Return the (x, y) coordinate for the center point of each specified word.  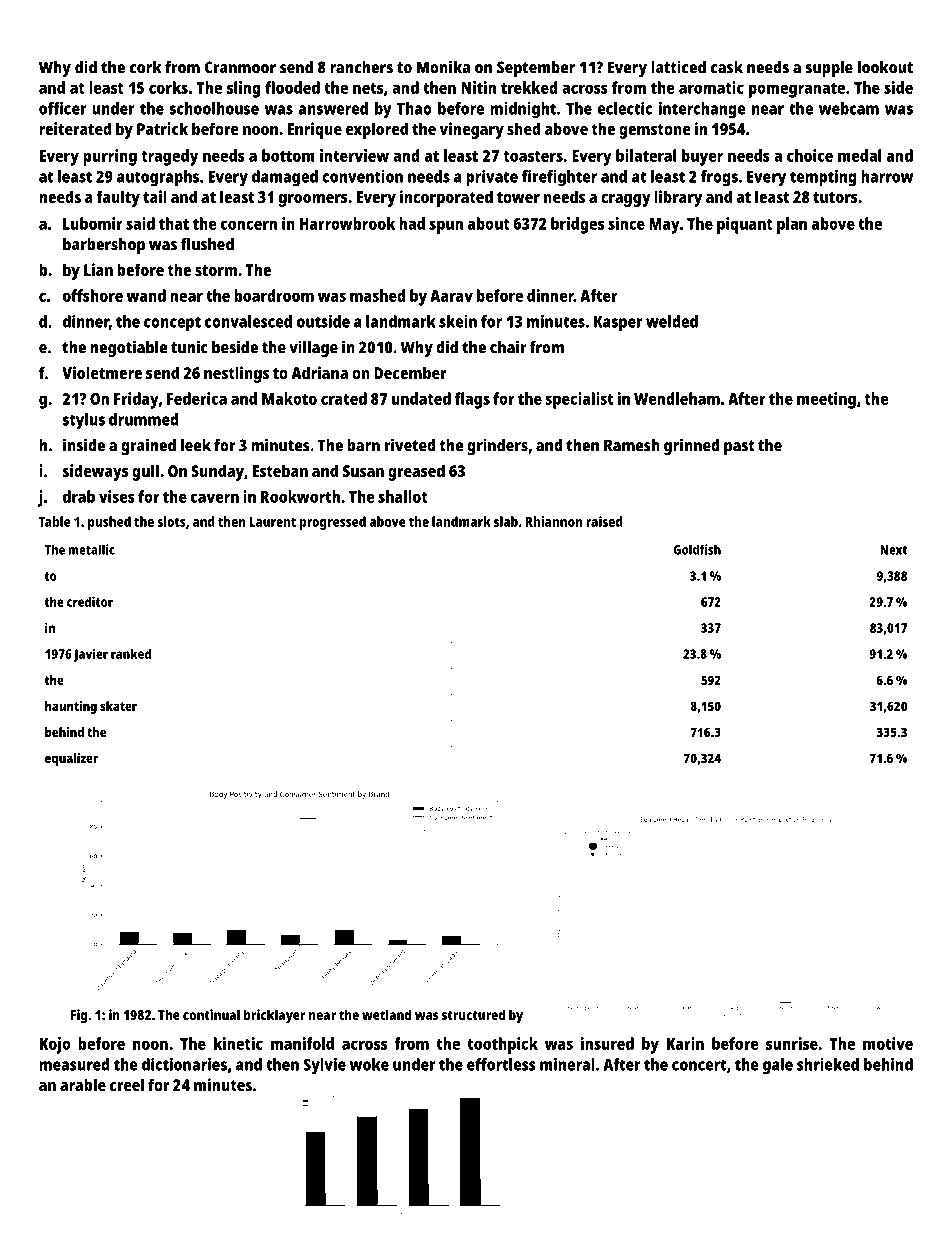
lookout (885, 67)
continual (211, 1014)
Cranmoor (240, 67)
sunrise (792, 1043)
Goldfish (697, 549)
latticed (678, 67)
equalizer (71, 759)
